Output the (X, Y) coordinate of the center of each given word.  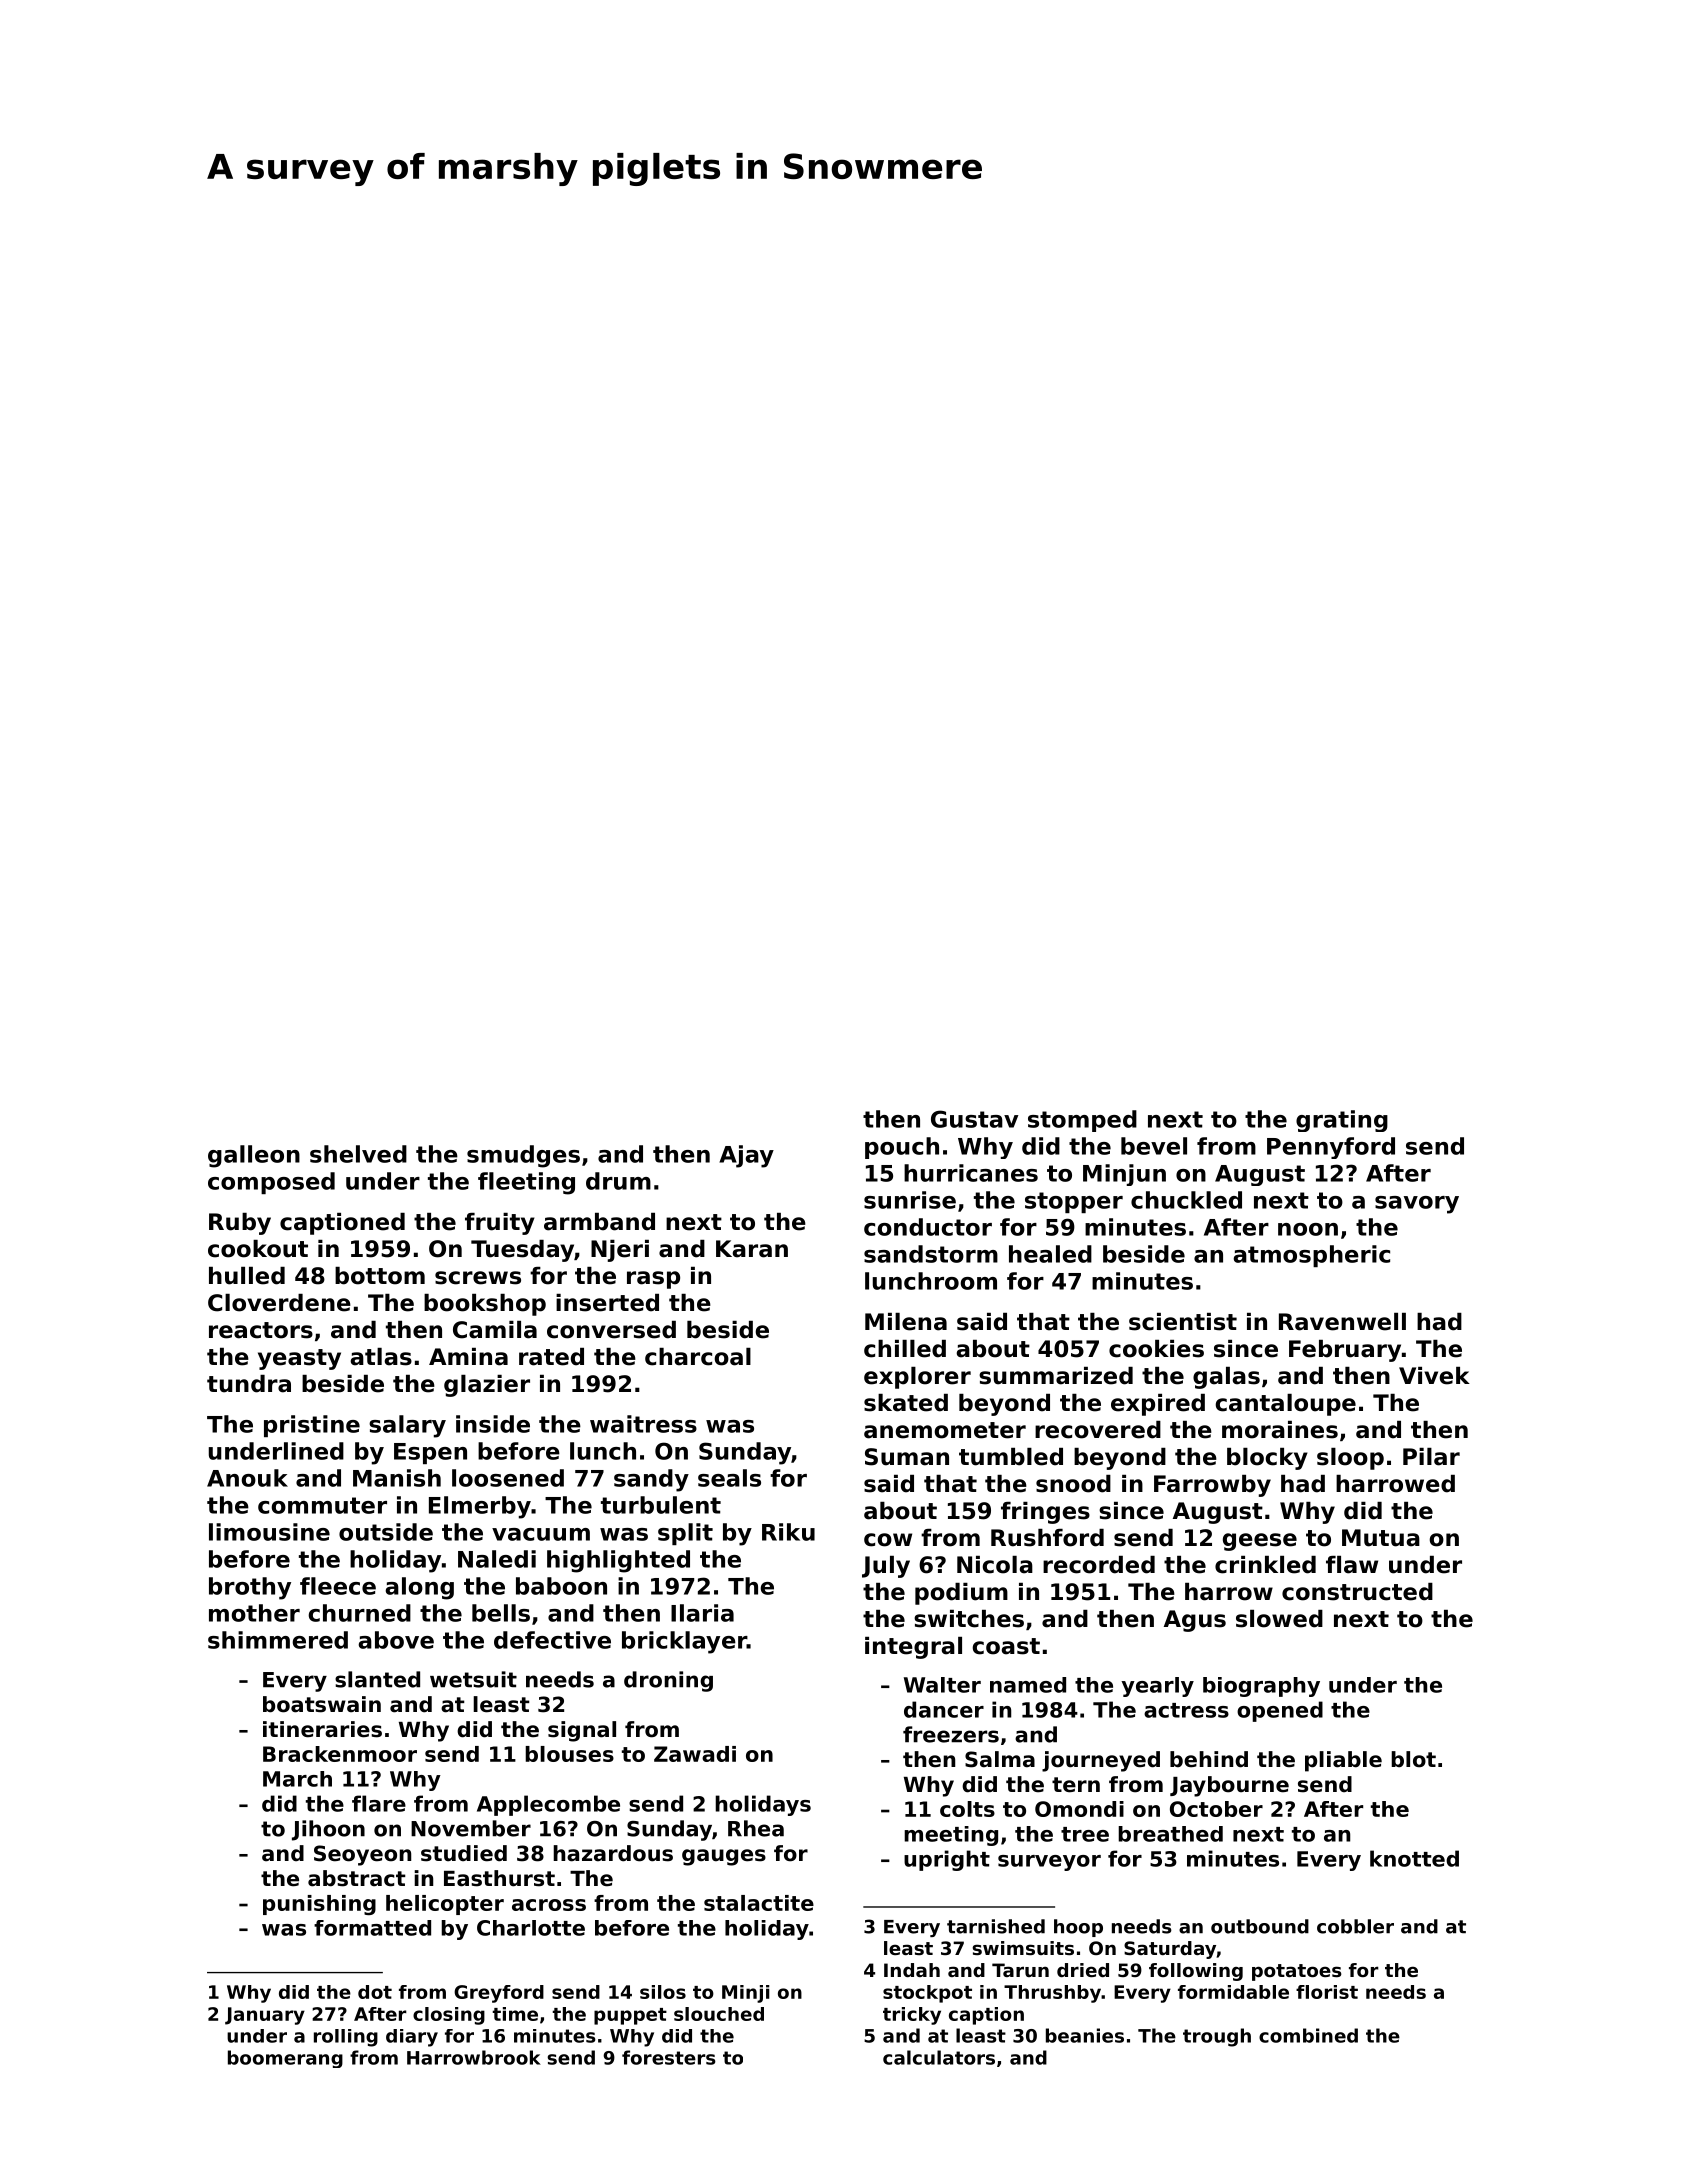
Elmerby (480, 1507)
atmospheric (1311, 1256)
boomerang (285, 2059)
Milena (906, 1322)
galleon (254, 1156)
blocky (1267, 1459)
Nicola (995, 1565)
